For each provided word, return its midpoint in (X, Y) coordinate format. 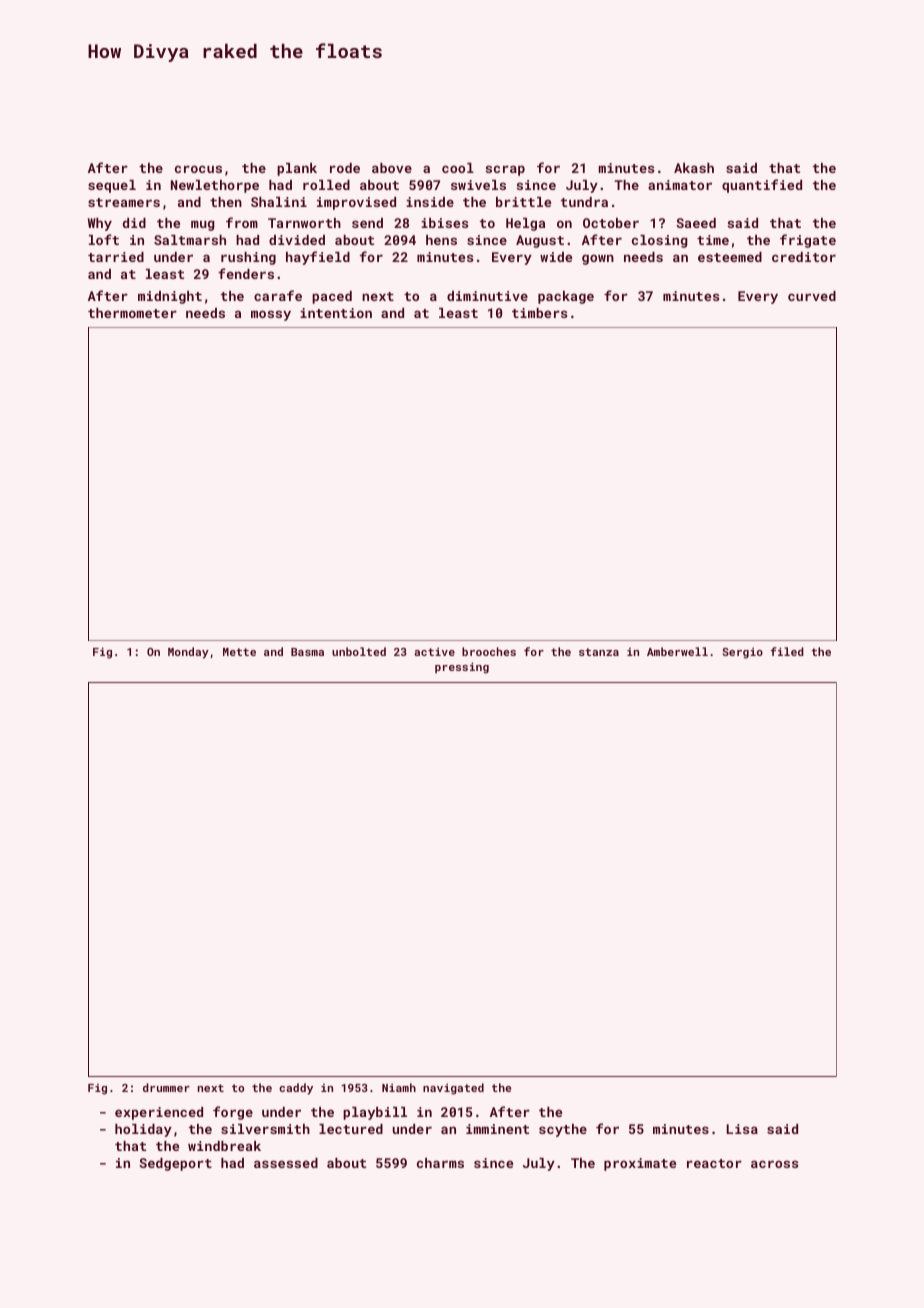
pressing (462, 668)
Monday (188, 653)
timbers (539, 313)
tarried (116, 257)
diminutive (487, 296)
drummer (166, 1087)
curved (812, 296)
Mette (239, 652)
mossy (271, 315)
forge (233, 1113)
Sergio (743, 653)
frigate (808, 241)
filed (787, 651)
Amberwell (677, 651)
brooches (489, 651)
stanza (599, 652)
